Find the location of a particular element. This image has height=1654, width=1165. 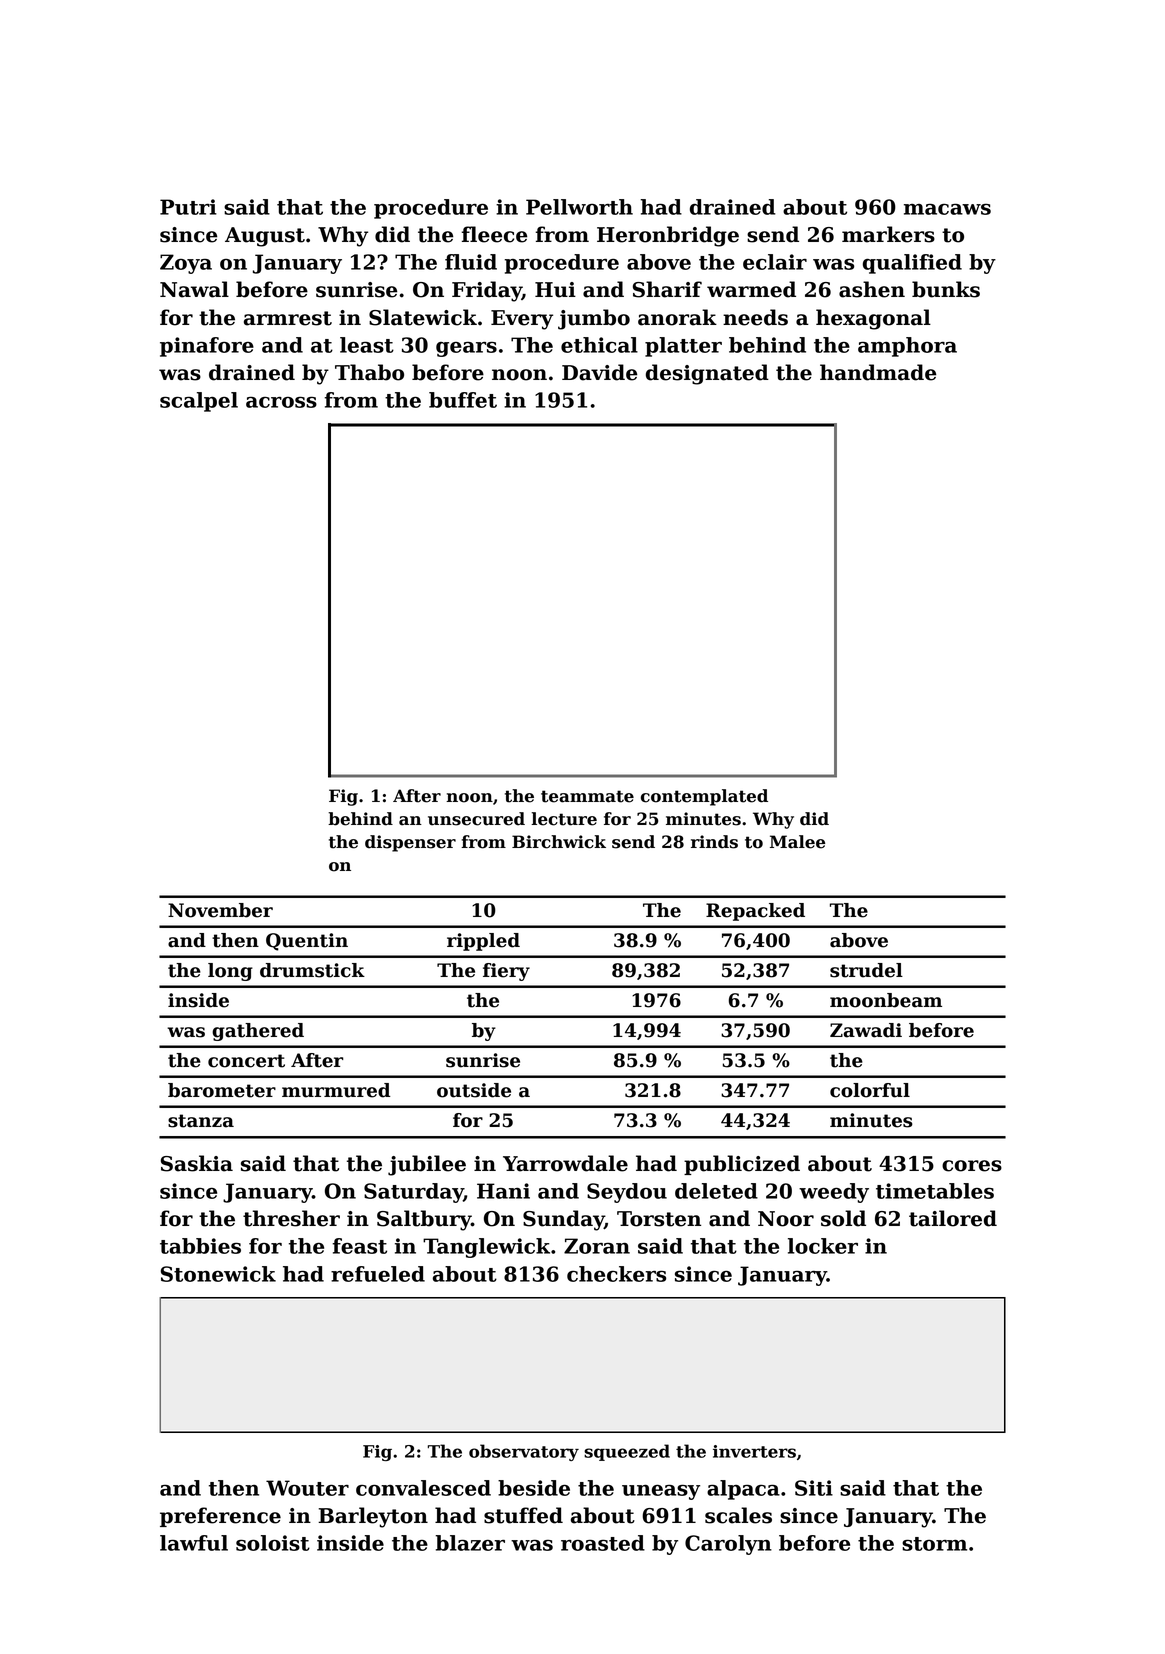

Zawadi is located at coordinates (866, 1030).
